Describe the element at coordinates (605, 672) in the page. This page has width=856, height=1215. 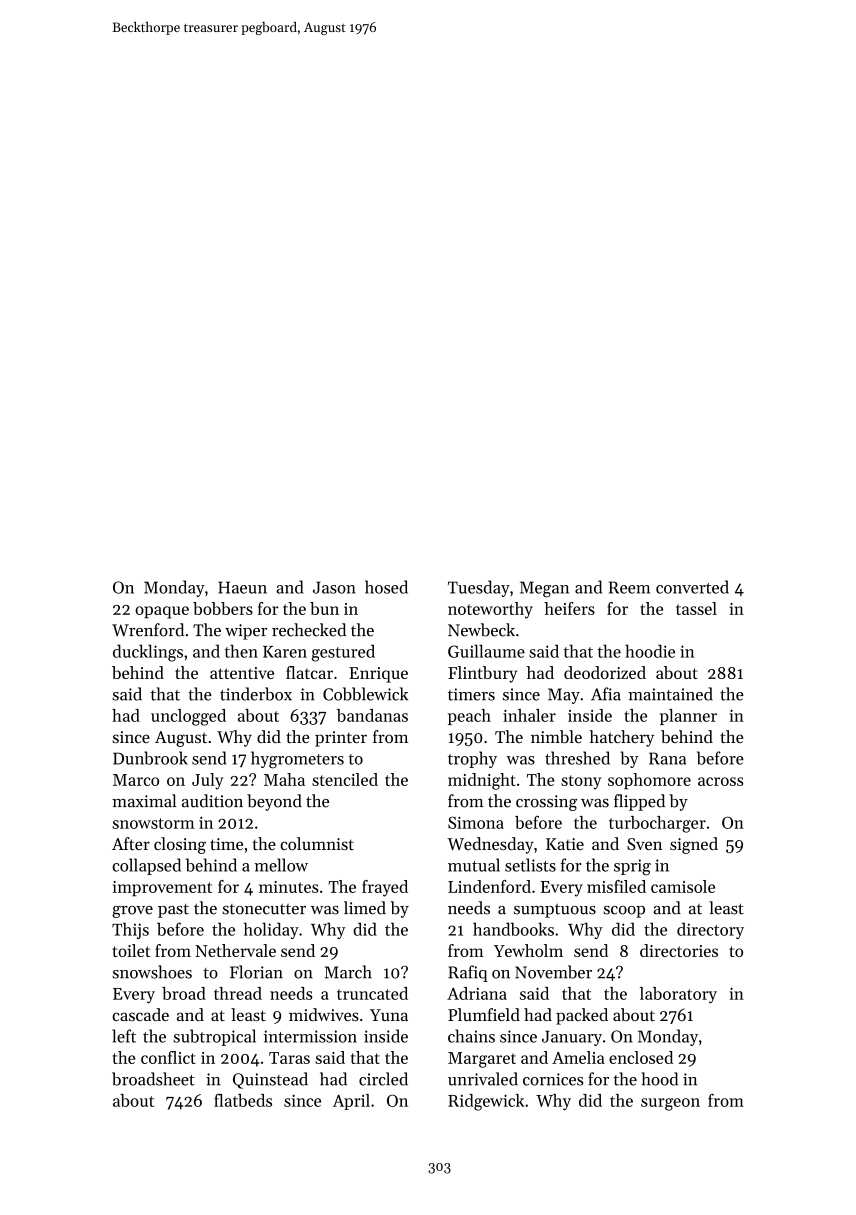
I see `deodorized` at that location.
